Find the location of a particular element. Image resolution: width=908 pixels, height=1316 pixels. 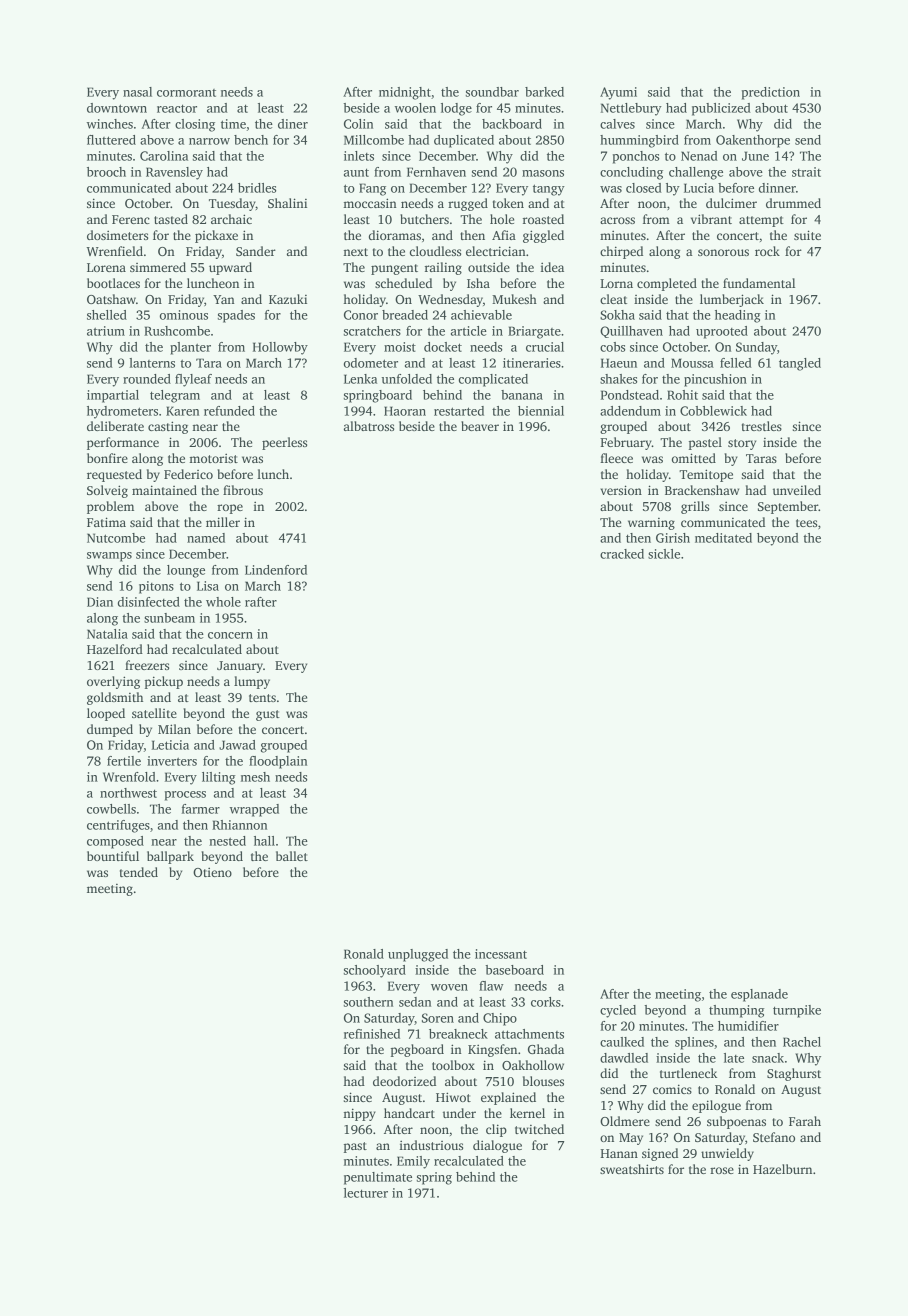

Girish is located at coordinates (673, 538).
